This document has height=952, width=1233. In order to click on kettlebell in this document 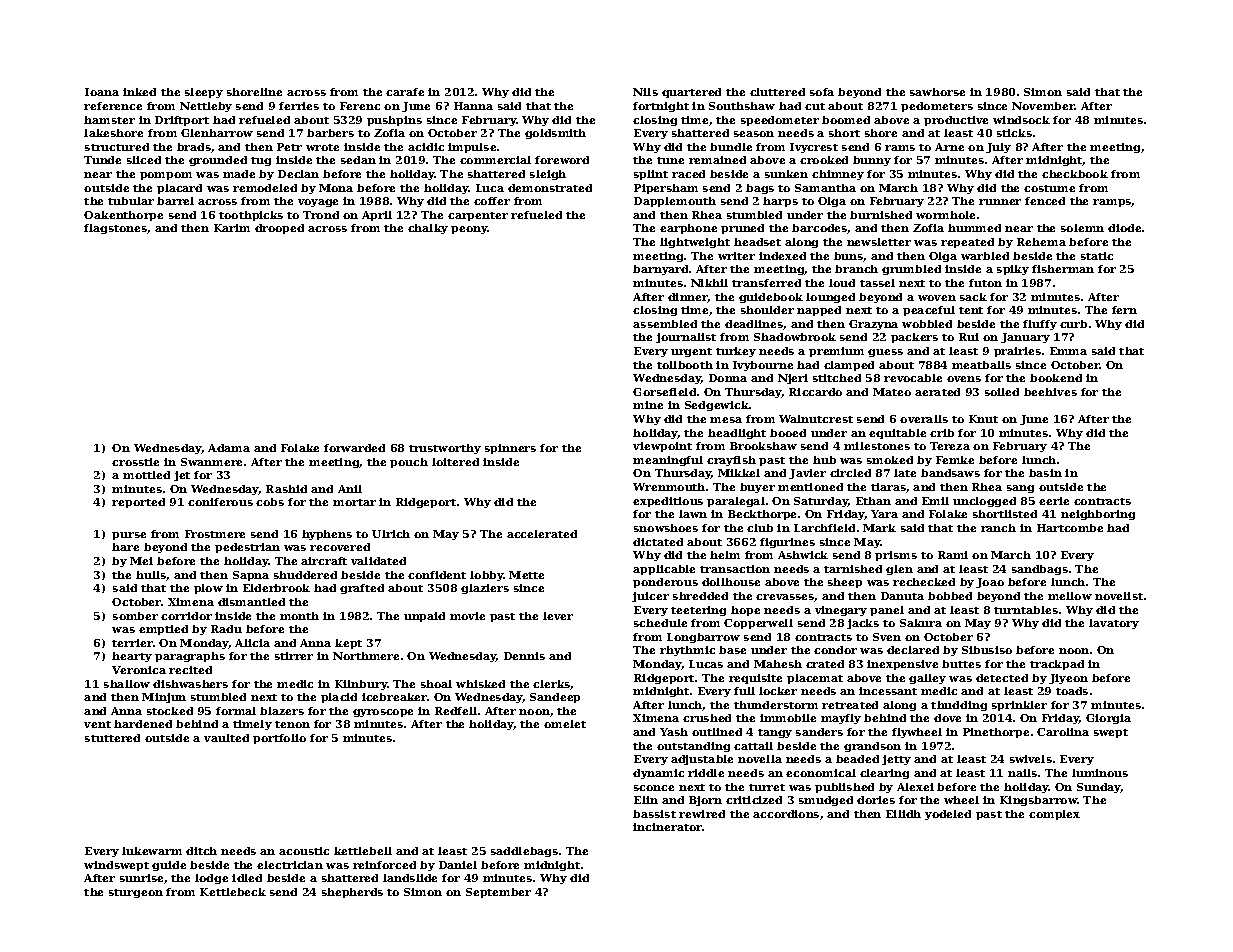, I will do `click(363, 851)`.
